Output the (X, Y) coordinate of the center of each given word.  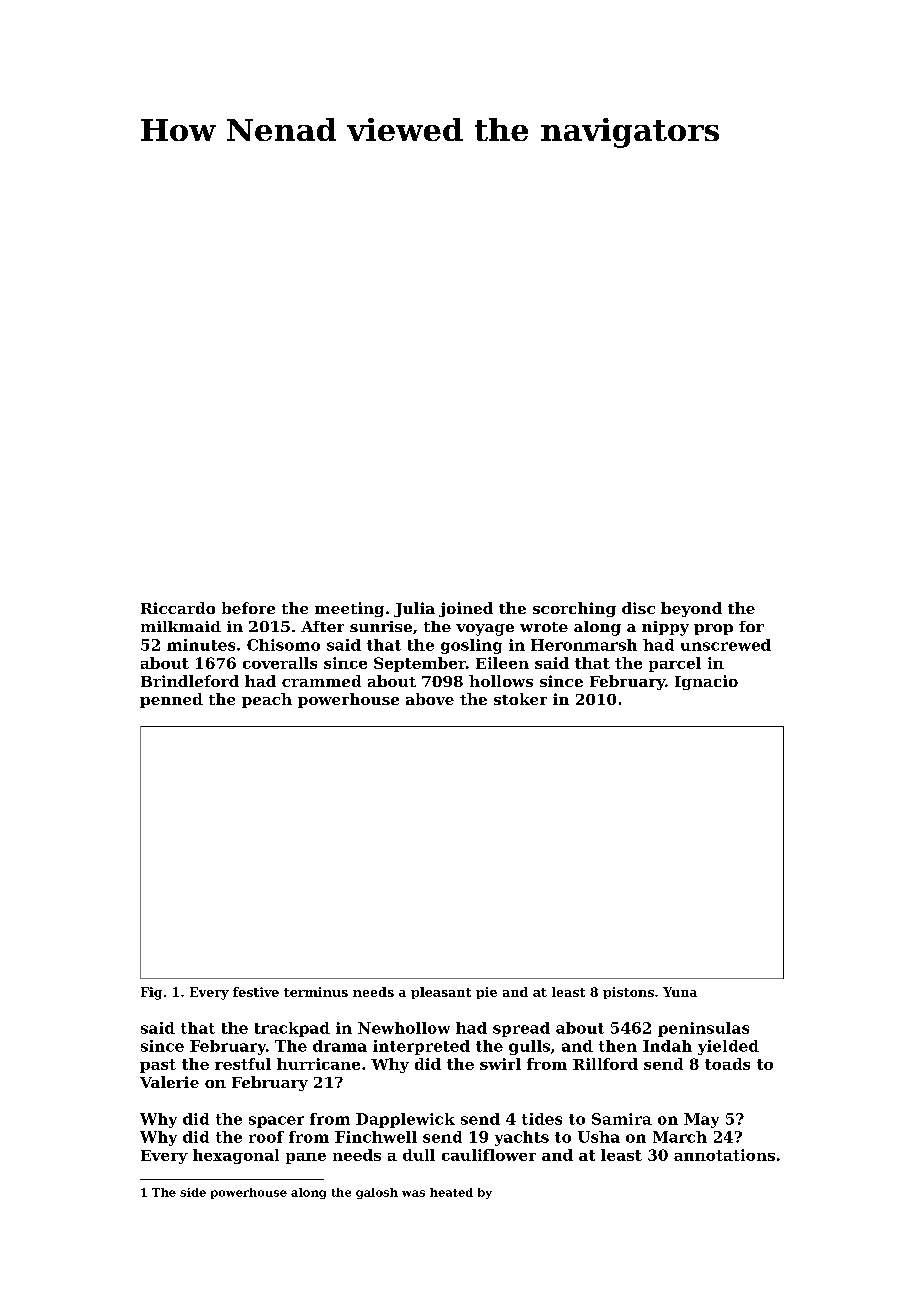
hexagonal (236, 1156)
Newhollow (404, 1028)
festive (256, 992)
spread (521, 1029)
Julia (414, 609)
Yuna (680, 992)
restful (243, 1064)
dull (419, 1155)
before (248, 608)
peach (267, 700)
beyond (691, 609)
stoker (520, 699)
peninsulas (703, 1029)
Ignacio (706, 682)
